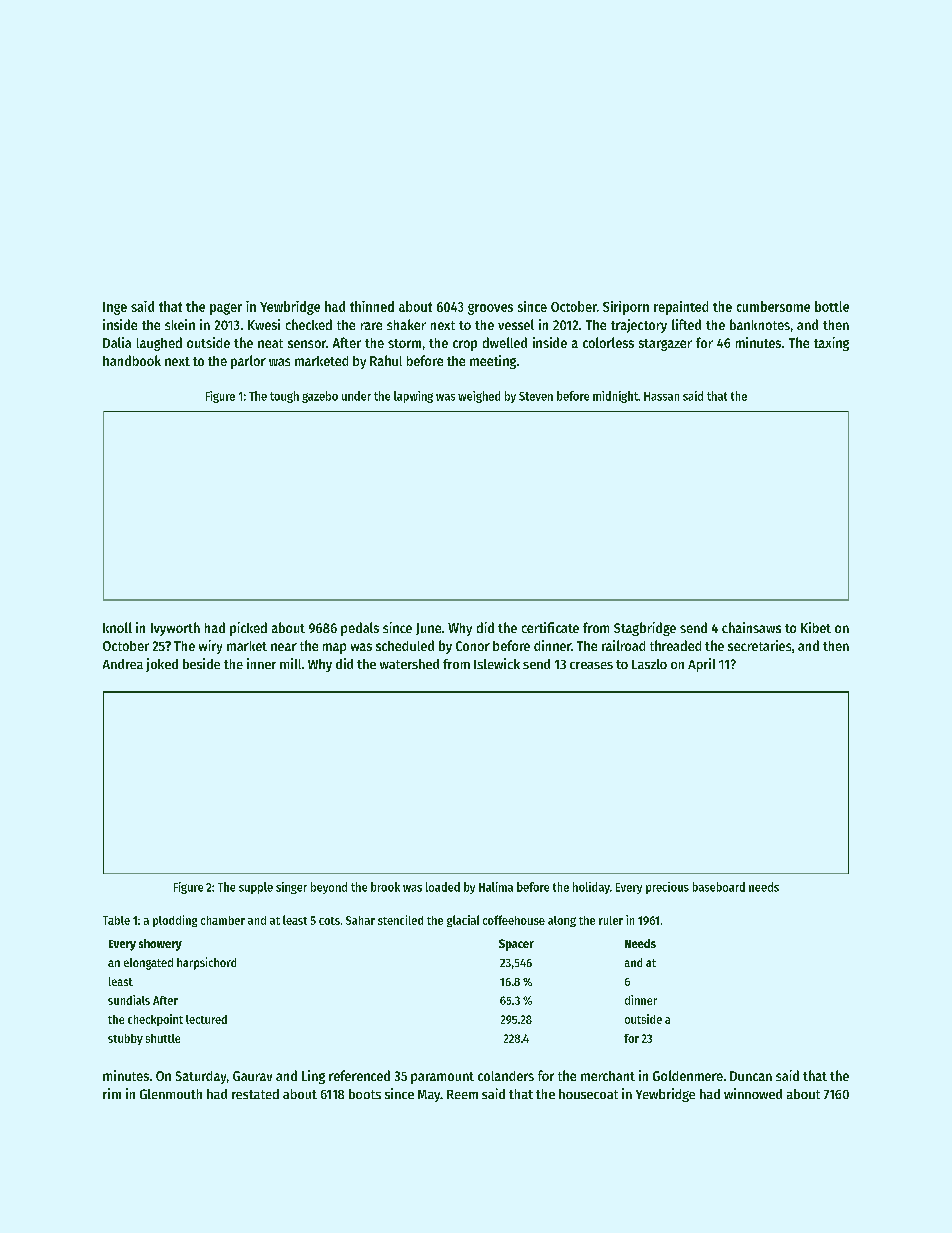 This page has width=952, height=1233. I want to click on brook, so click(385, 887).
